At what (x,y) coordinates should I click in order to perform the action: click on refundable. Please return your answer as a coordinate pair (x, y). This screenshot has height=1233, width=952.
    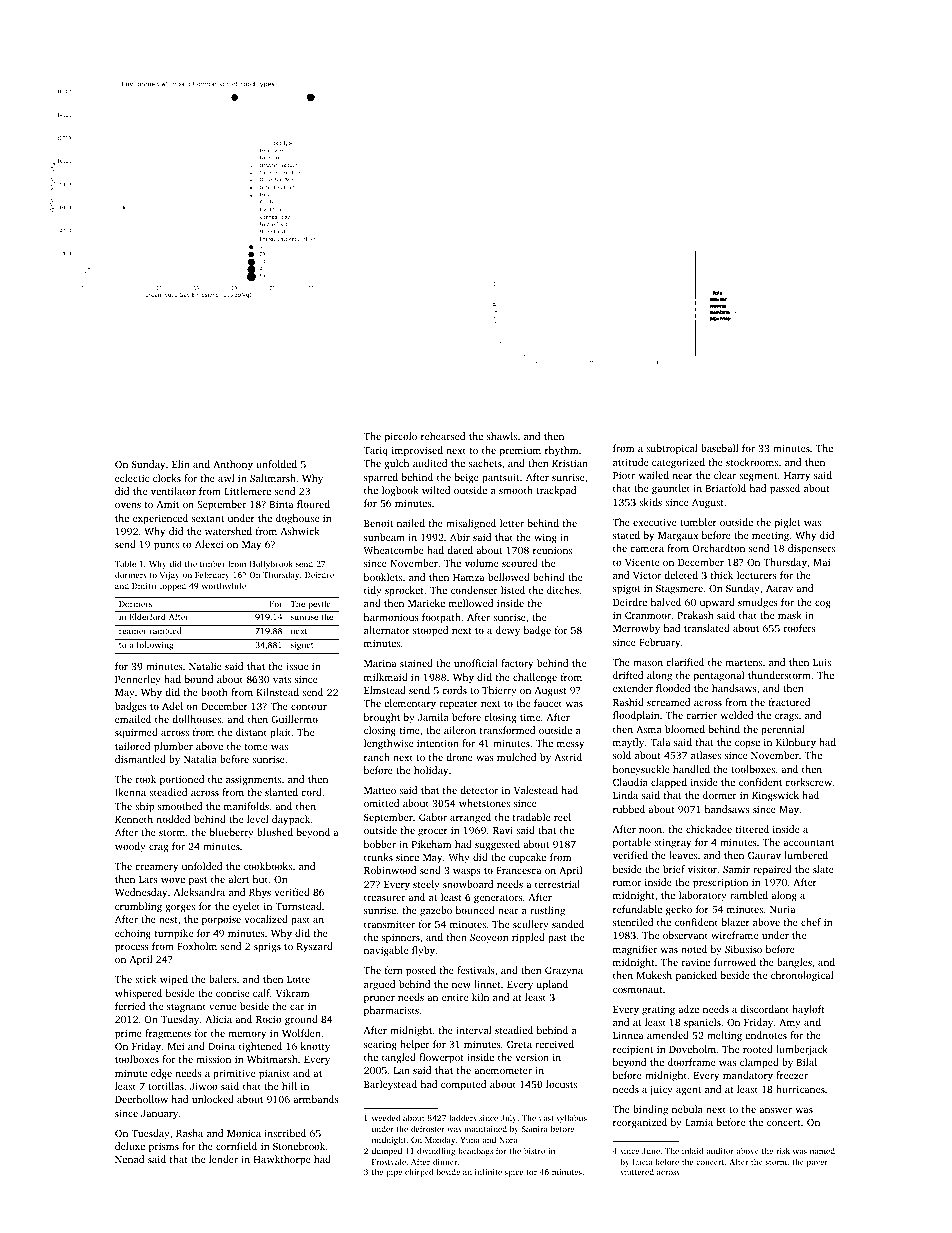
    Looking at the image, I should click on (637, 909).
